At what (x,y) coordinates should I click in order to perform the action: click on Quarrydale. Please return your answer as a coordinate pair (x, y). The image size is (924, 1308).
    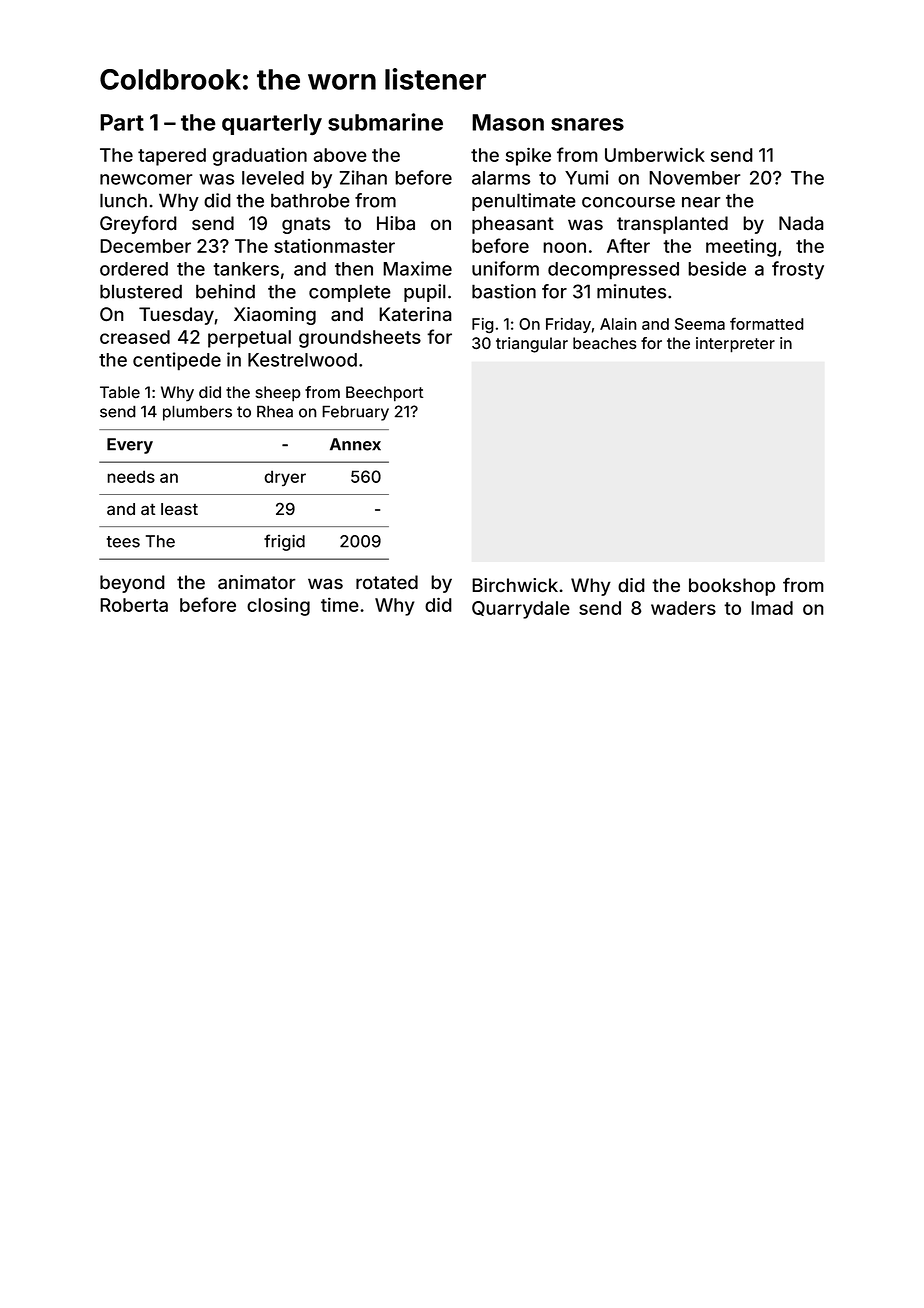
    Looking at the image, I should click on (521, 610).
